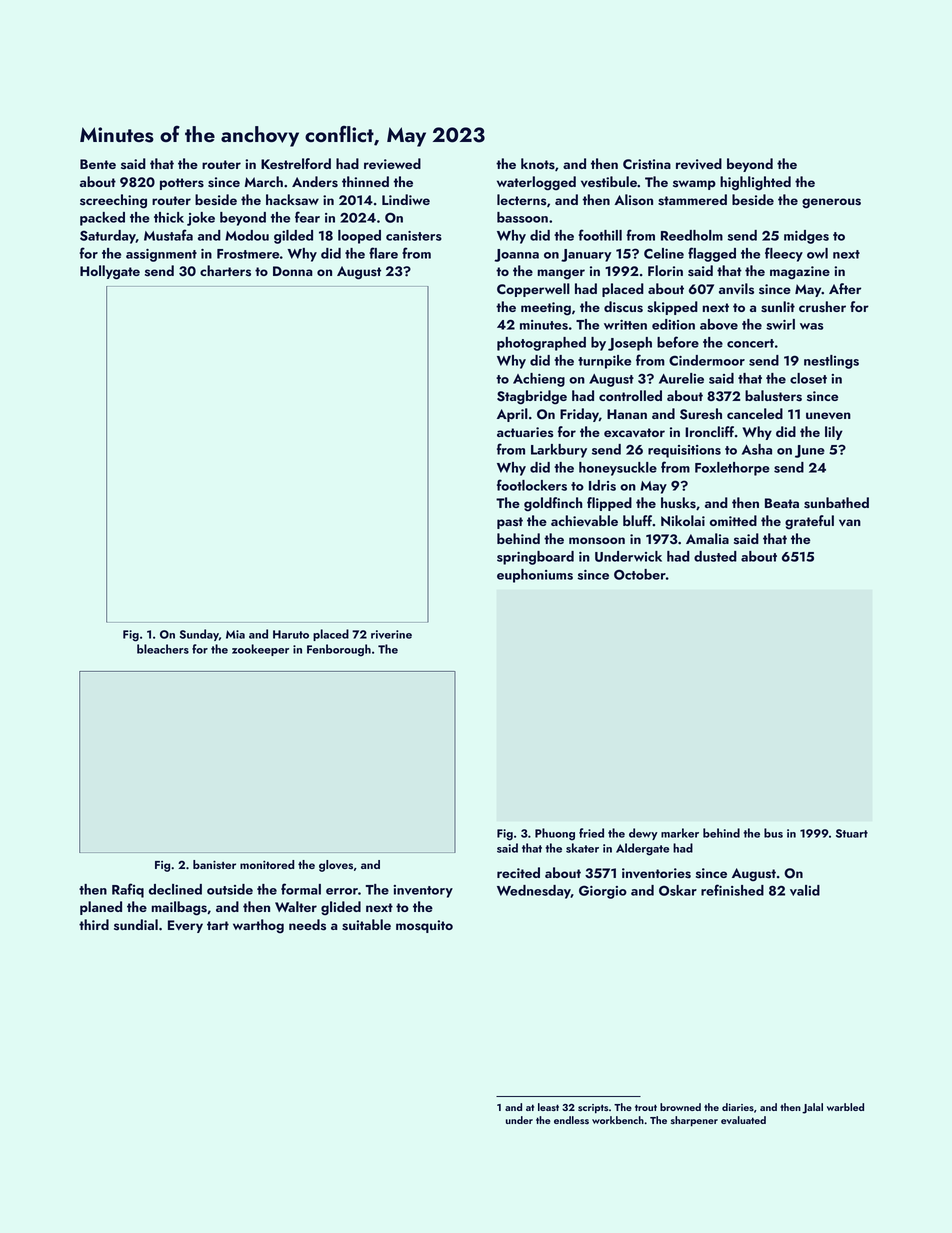 The width and height of the page is (952, 1233). I want to click on third, so click(94, 924).
